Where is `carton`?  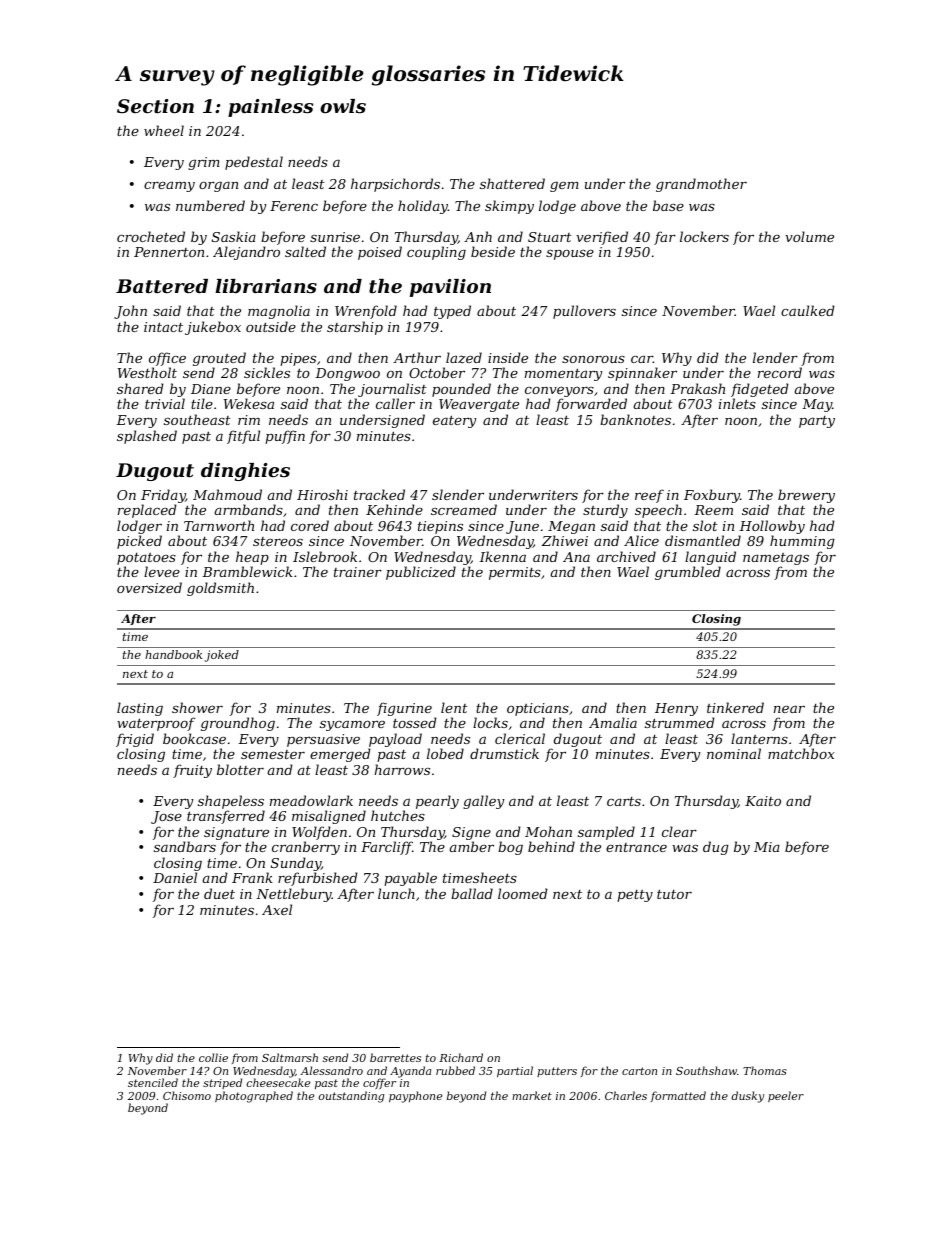 carton is located at coordinates (639, 1071).
